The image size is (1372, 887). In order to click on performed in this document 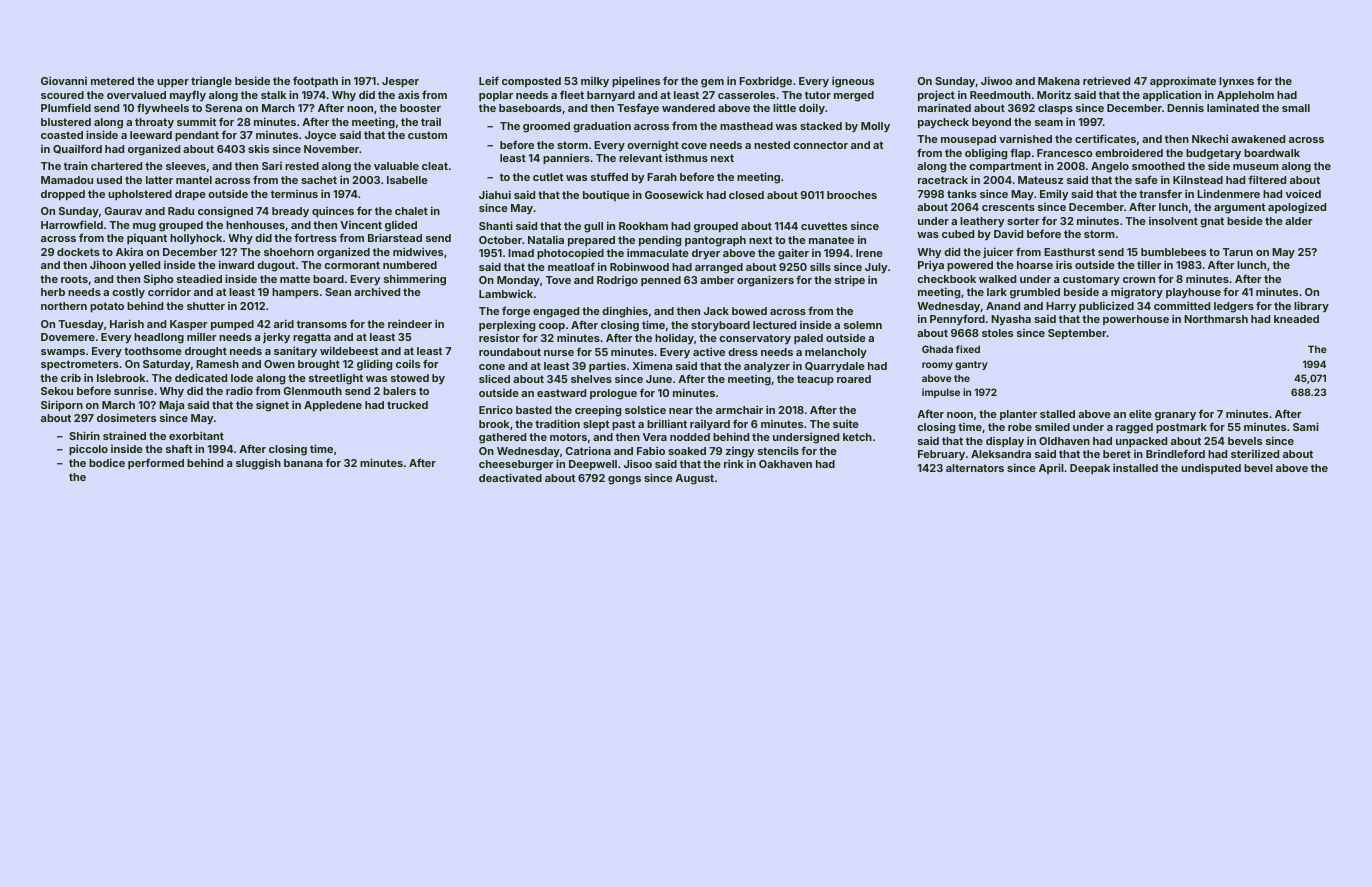, I will do `click(156, 463)`.
